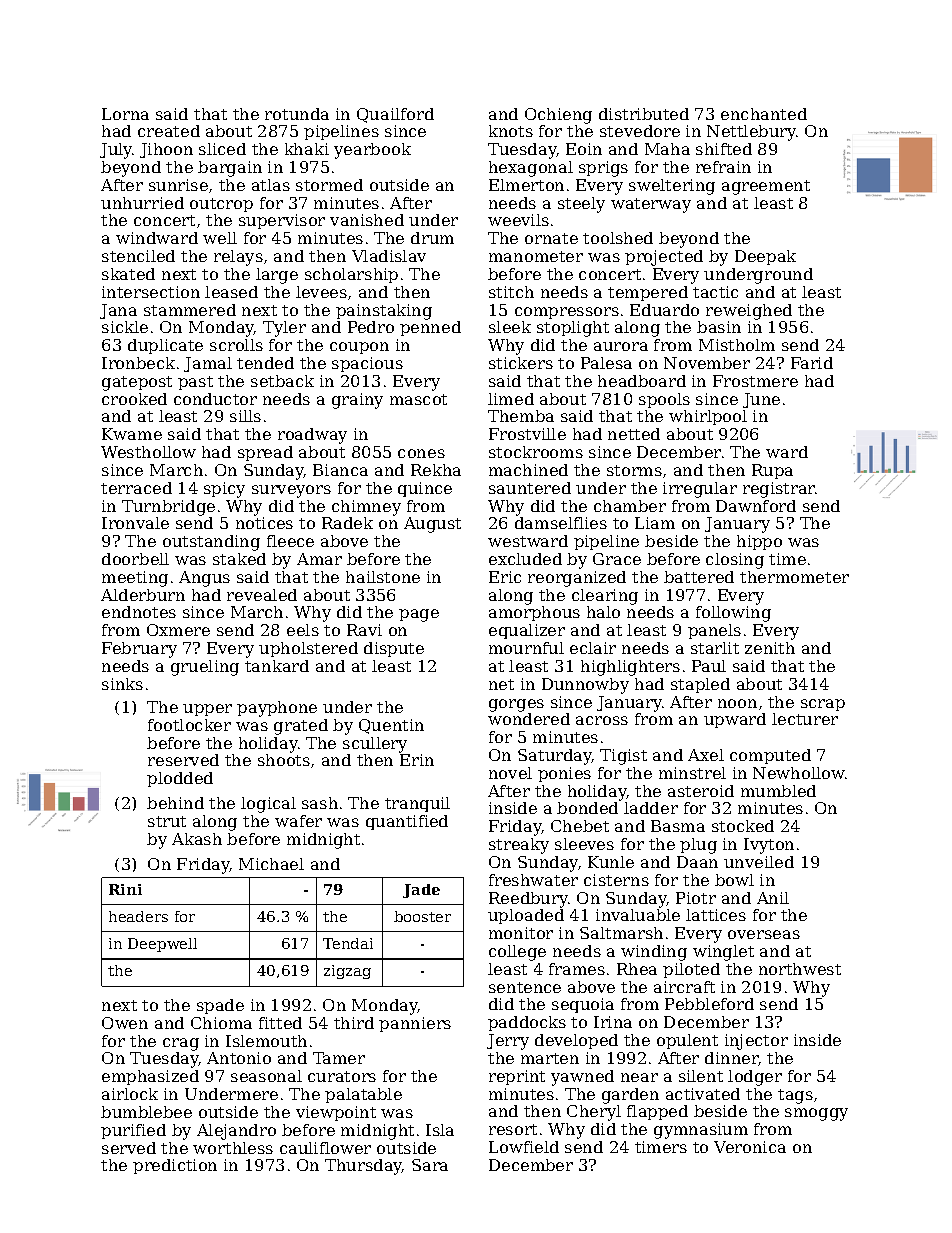 This screenshot has height=1233, width=952. I want to click on Piotr, so click(696, 898).
